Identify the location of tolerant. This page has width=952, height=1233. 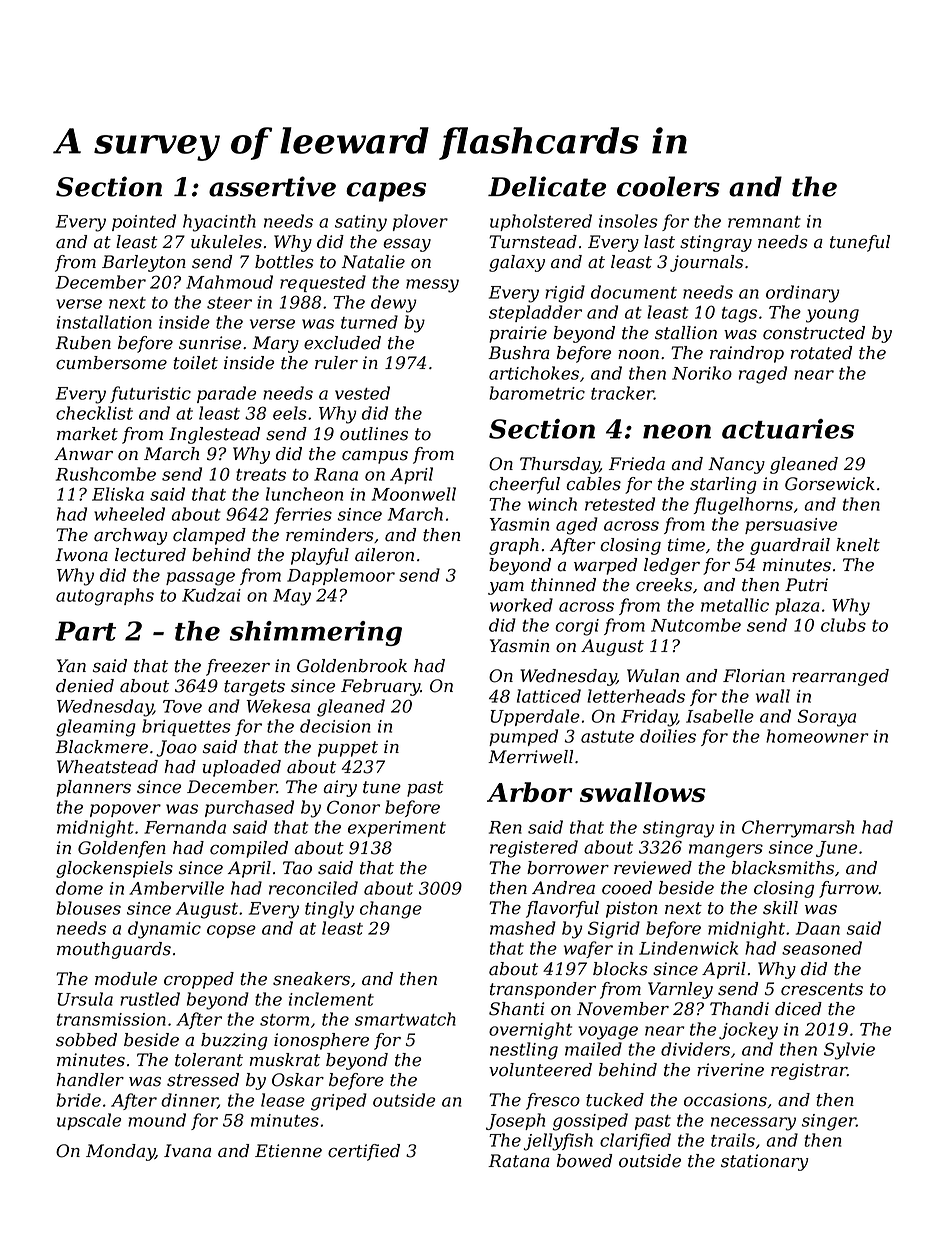
(209, 1060).
